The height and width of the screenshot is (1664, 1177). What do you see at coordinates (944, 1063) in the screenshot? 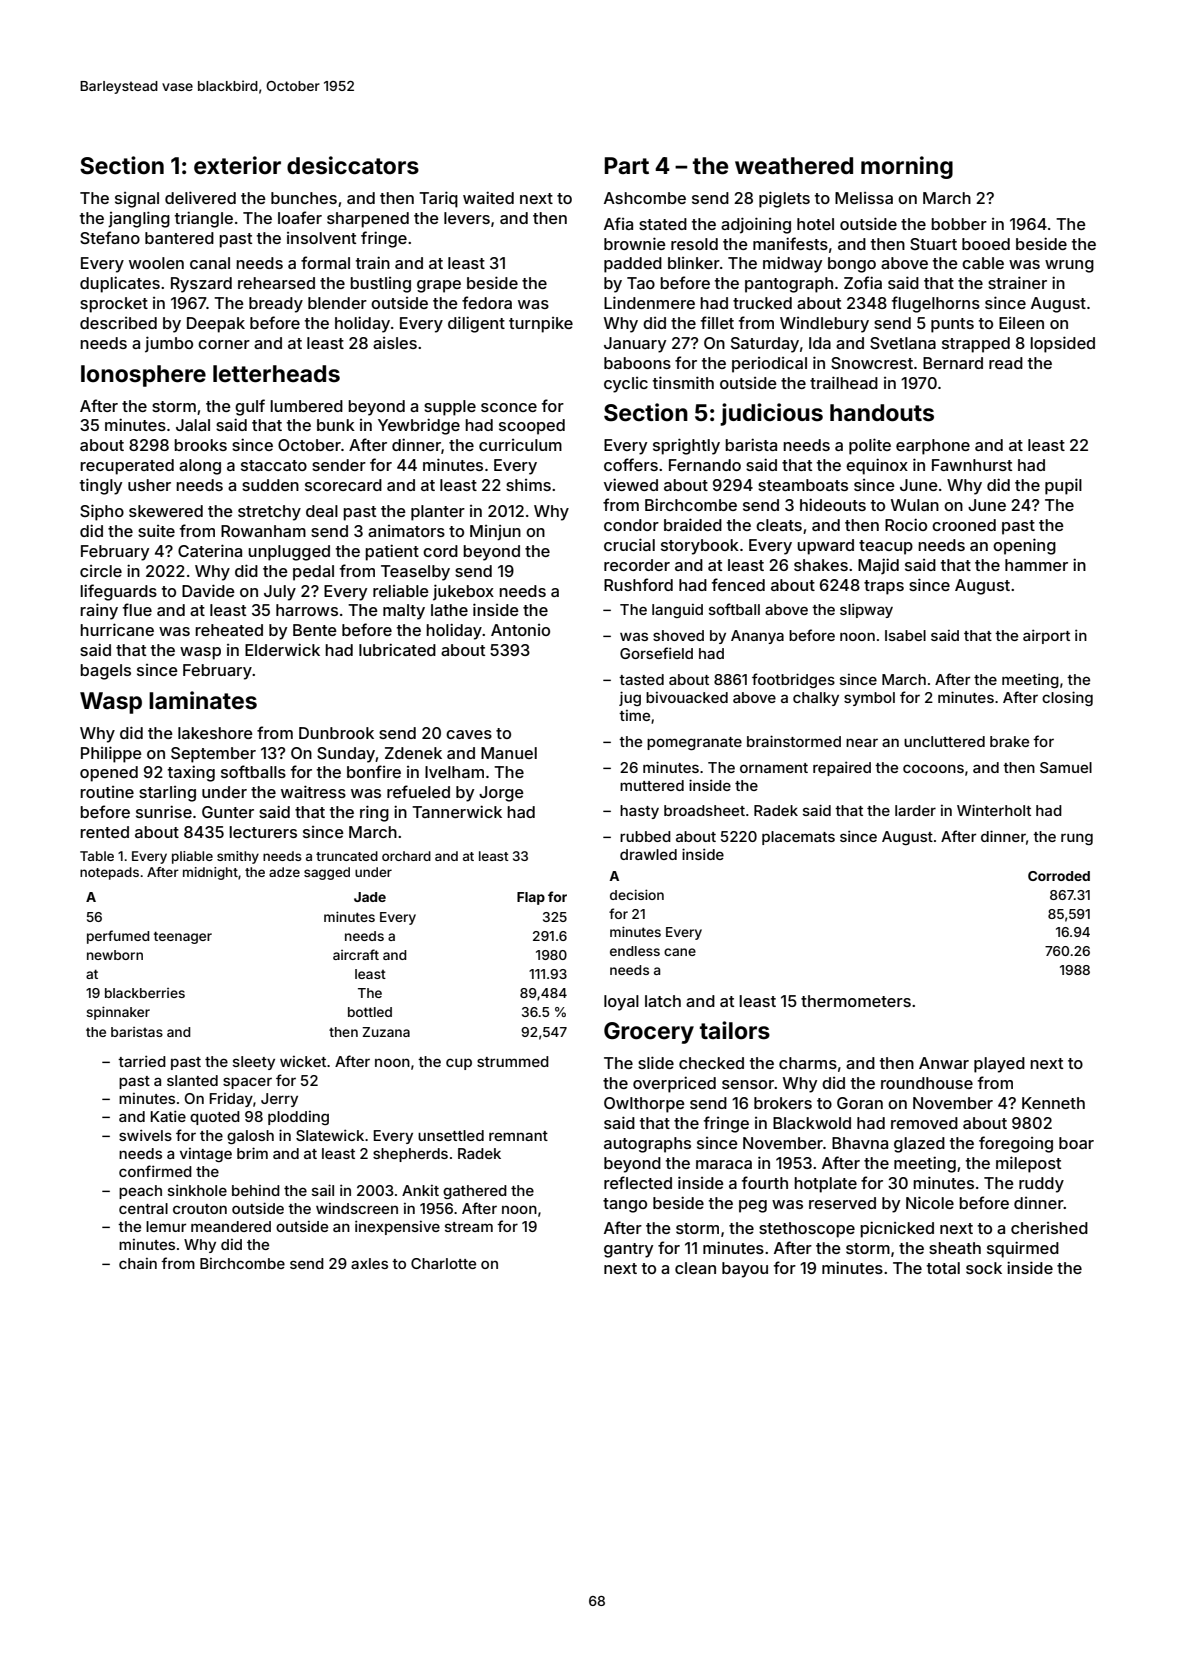
I see `Anwar` at bounding box center [944, 1063].
